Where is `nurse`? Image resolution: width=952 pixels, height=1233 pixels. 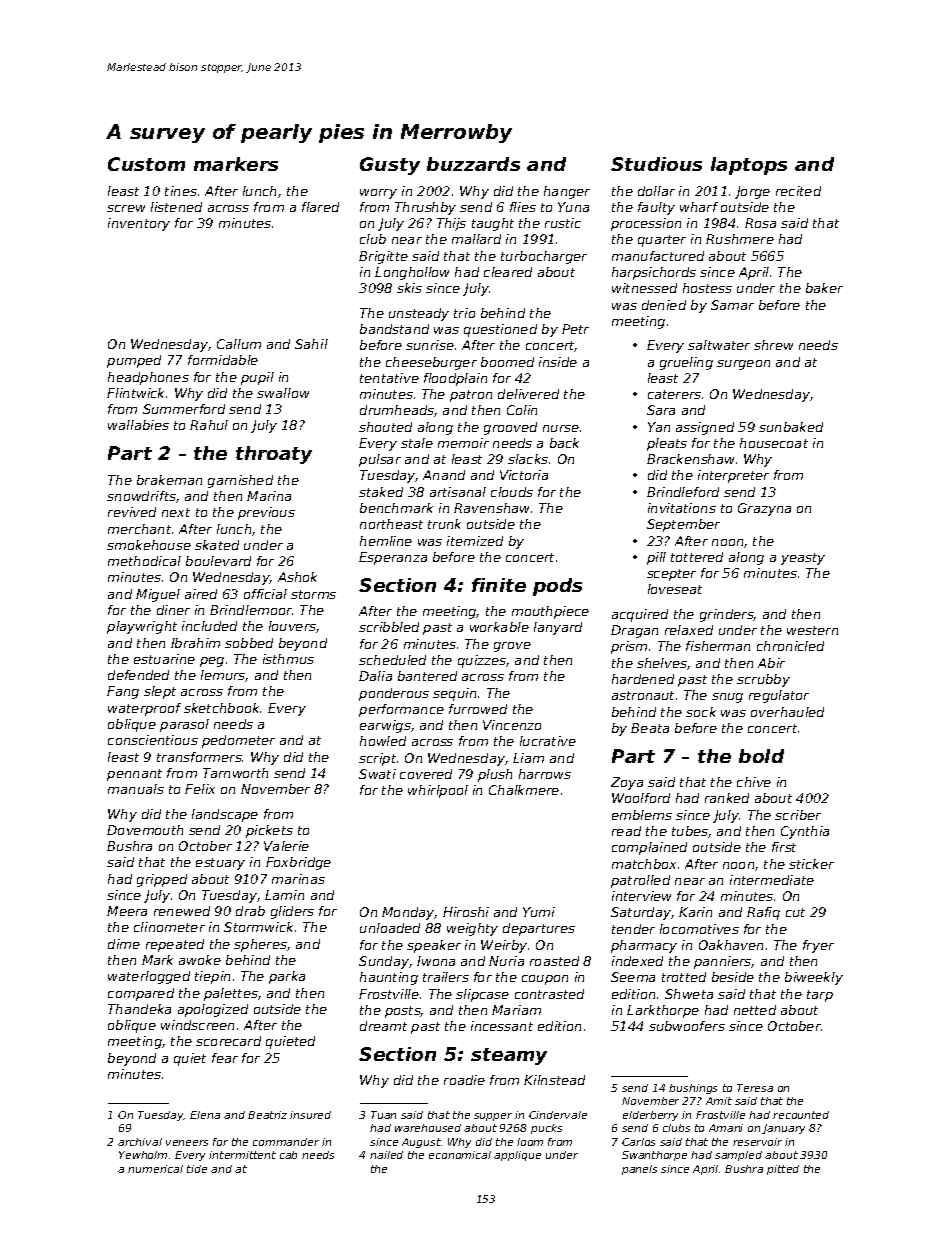
nurse is located at coordinates (561, 428).
